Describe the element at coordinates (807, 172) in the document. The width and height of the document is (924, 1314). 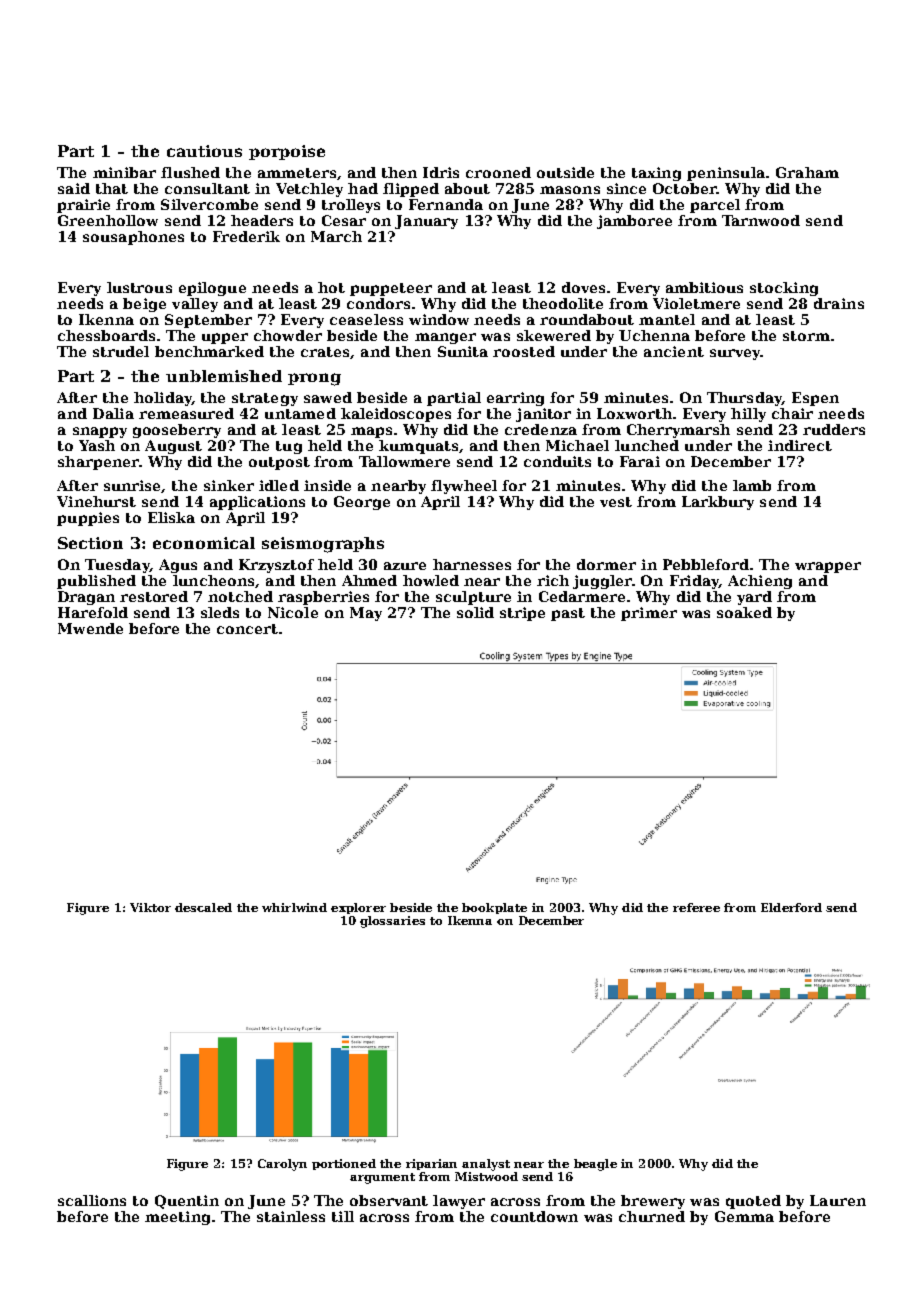
I see `Graham` at that location.
